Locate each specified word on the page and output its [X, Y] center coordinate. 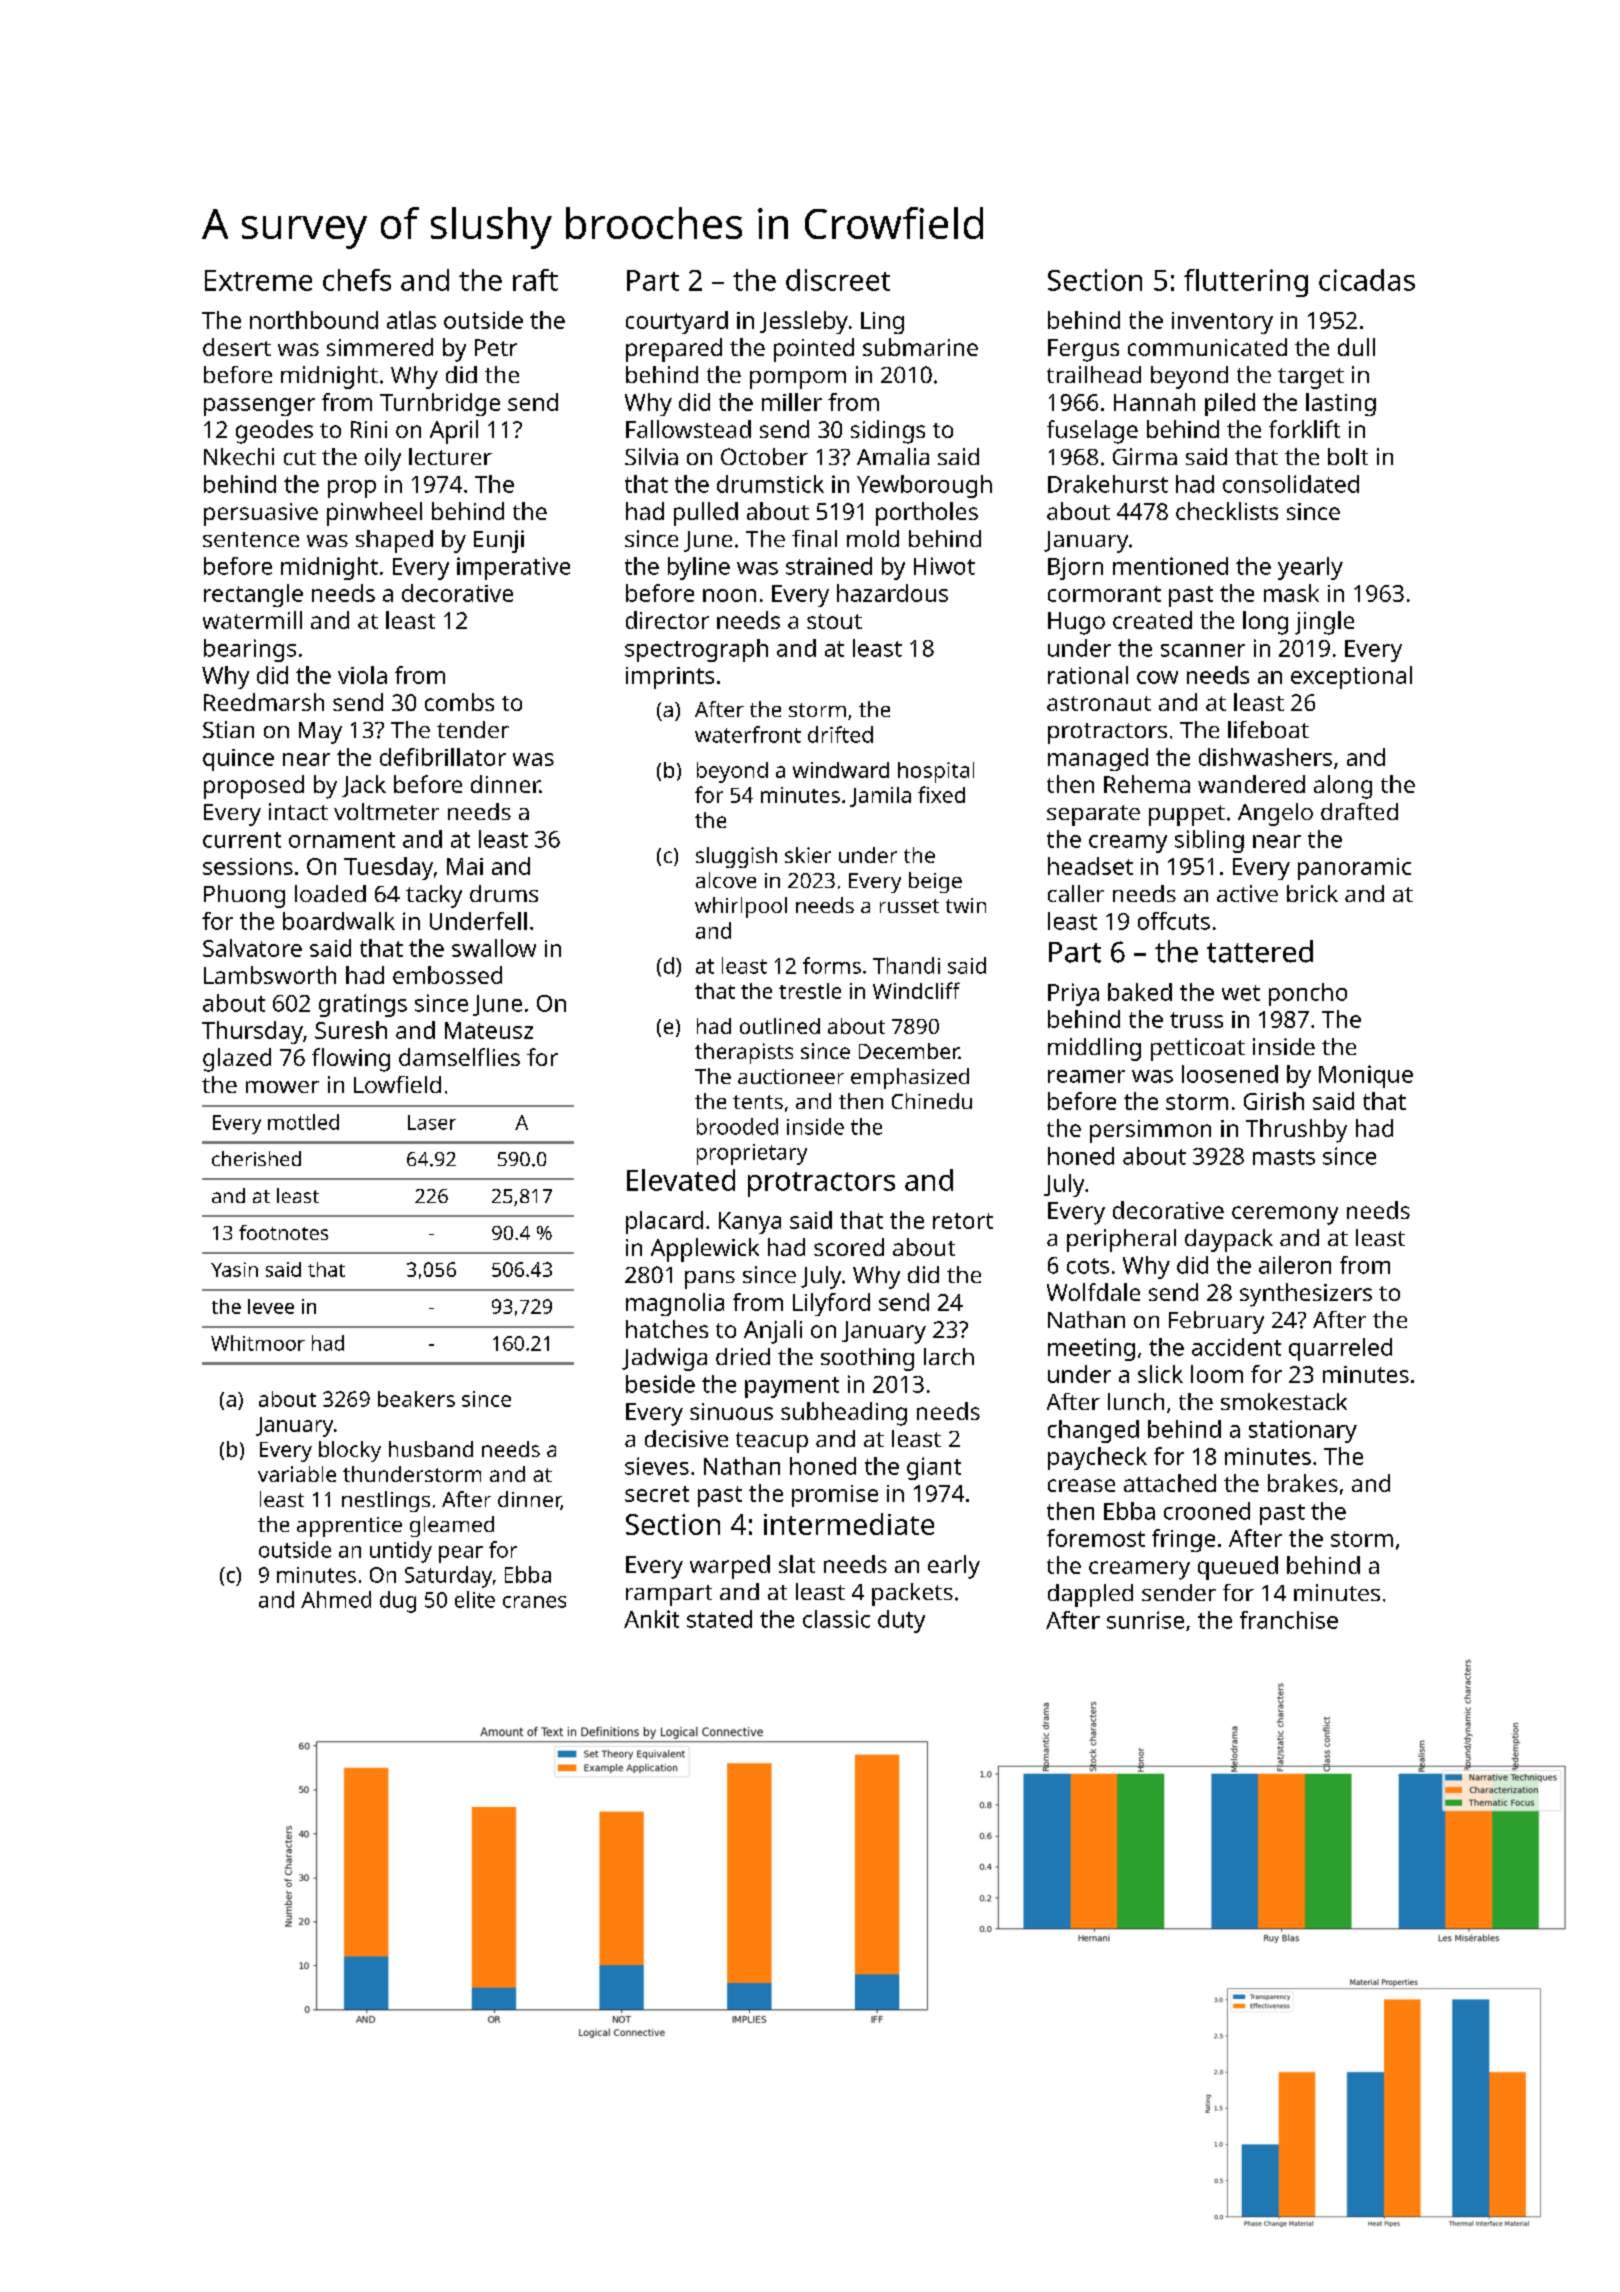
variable [297, 1474]
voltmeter [386, 811]
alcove [726, 880]
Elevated [681, 1180]
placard [664, 1222]
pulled [706, 514]
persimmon [1150, 1131]
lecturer [450, 456]
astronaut [1099, 703]
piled [1230, 404]
